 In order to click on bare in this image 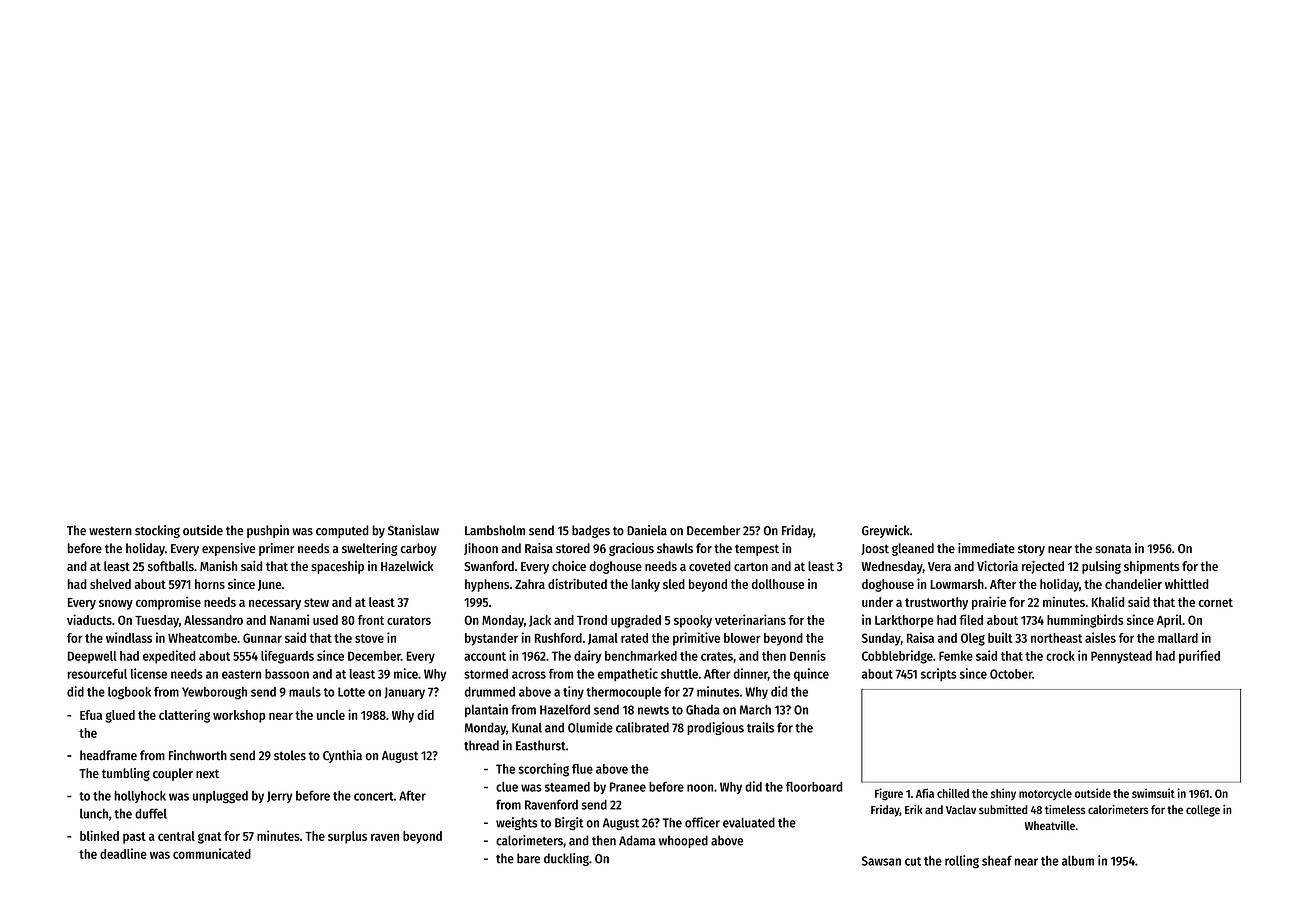, I will do `click(528, 858)`.
